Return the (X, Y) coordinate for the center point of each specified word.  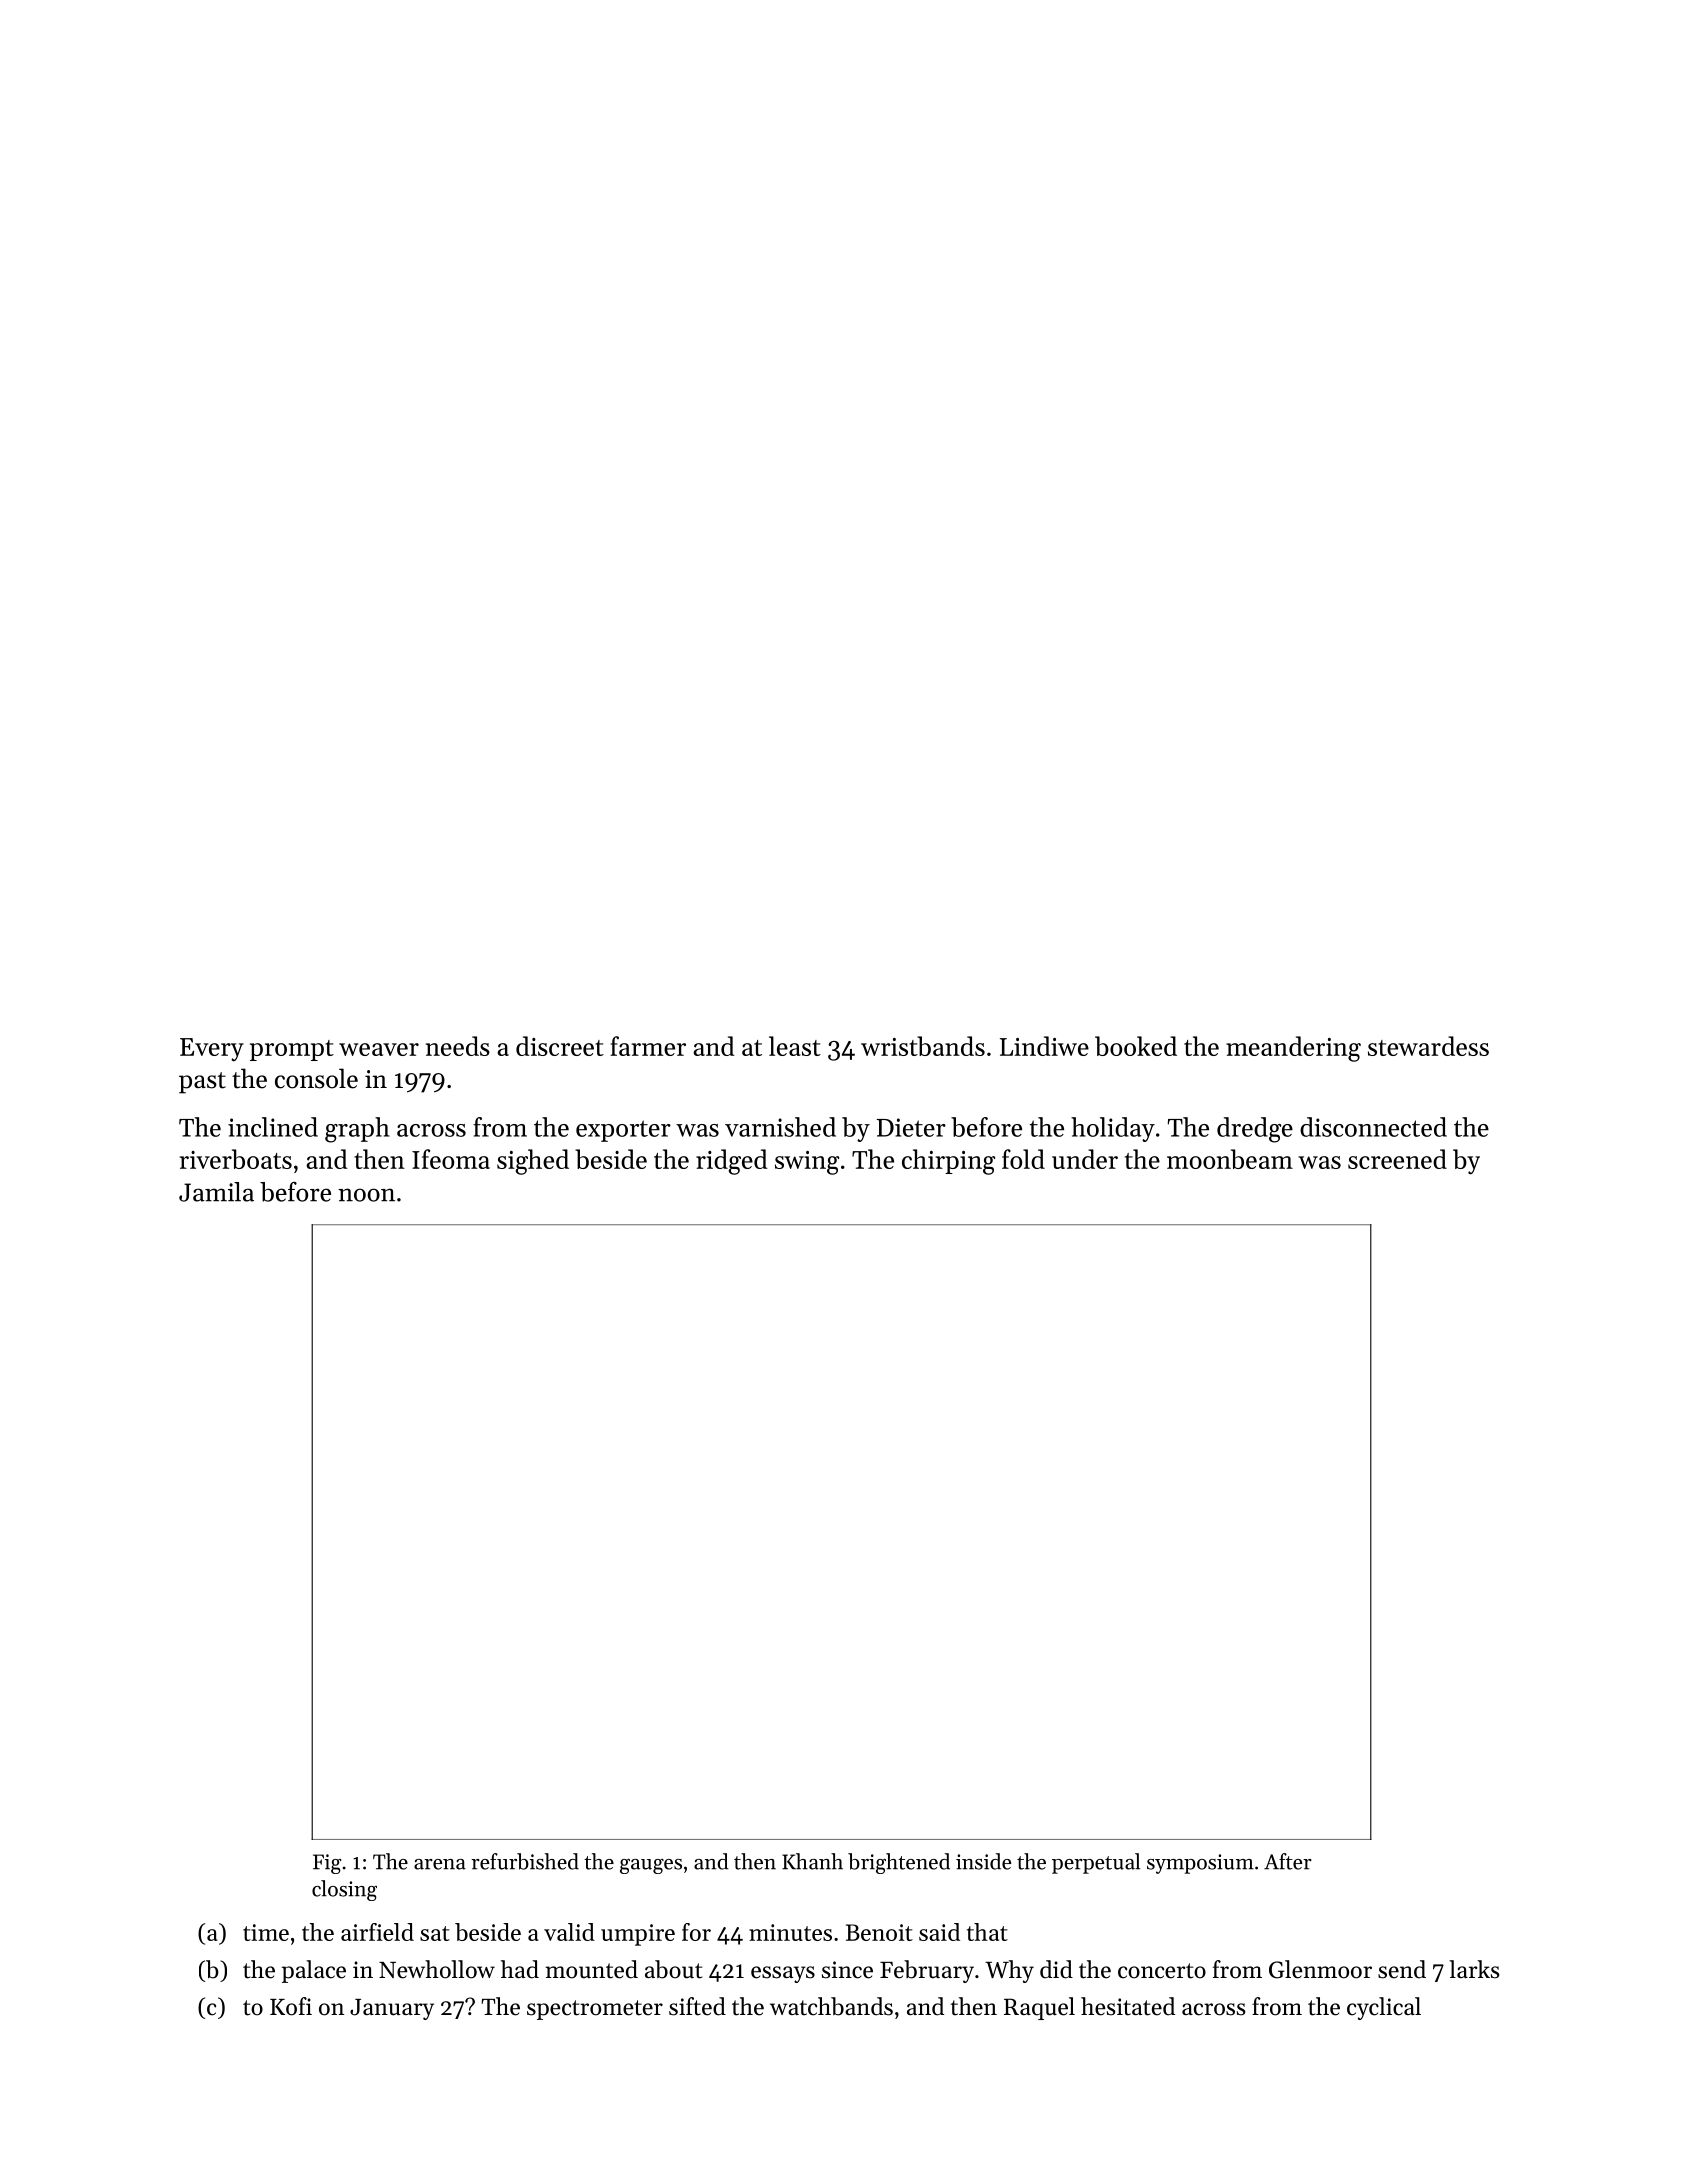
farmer (648, 1046)
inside (983, 1861)
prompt (292, 1050)
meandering (1293, 1049)
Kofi (291, 2006)
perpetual (1096, 1863)
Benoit (879, 1932)
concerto (1162, 1971)
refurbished (525, 1861)
